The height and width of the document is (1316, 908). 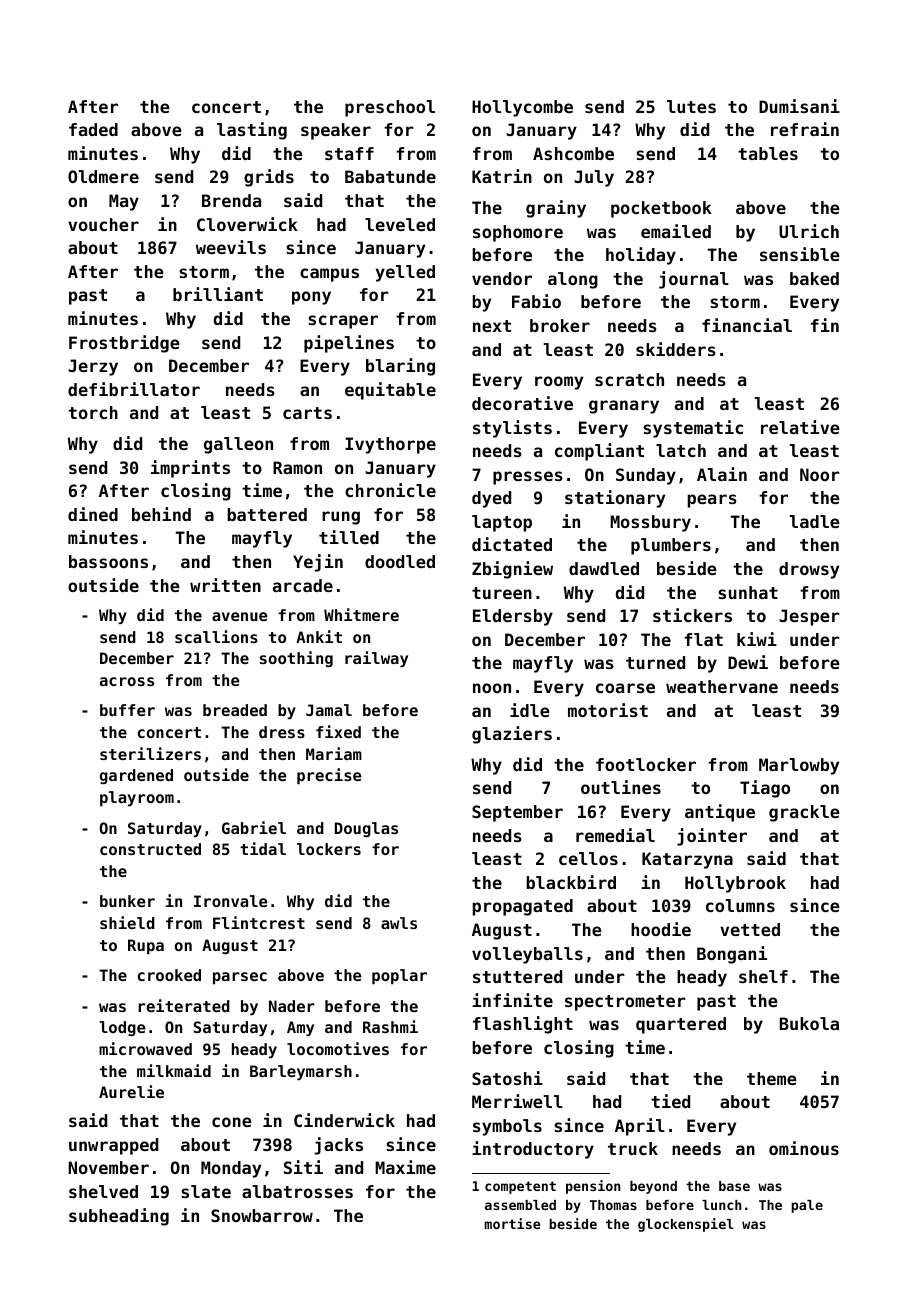 I want to click on Aurelie, so click(x=131, y=1091).
